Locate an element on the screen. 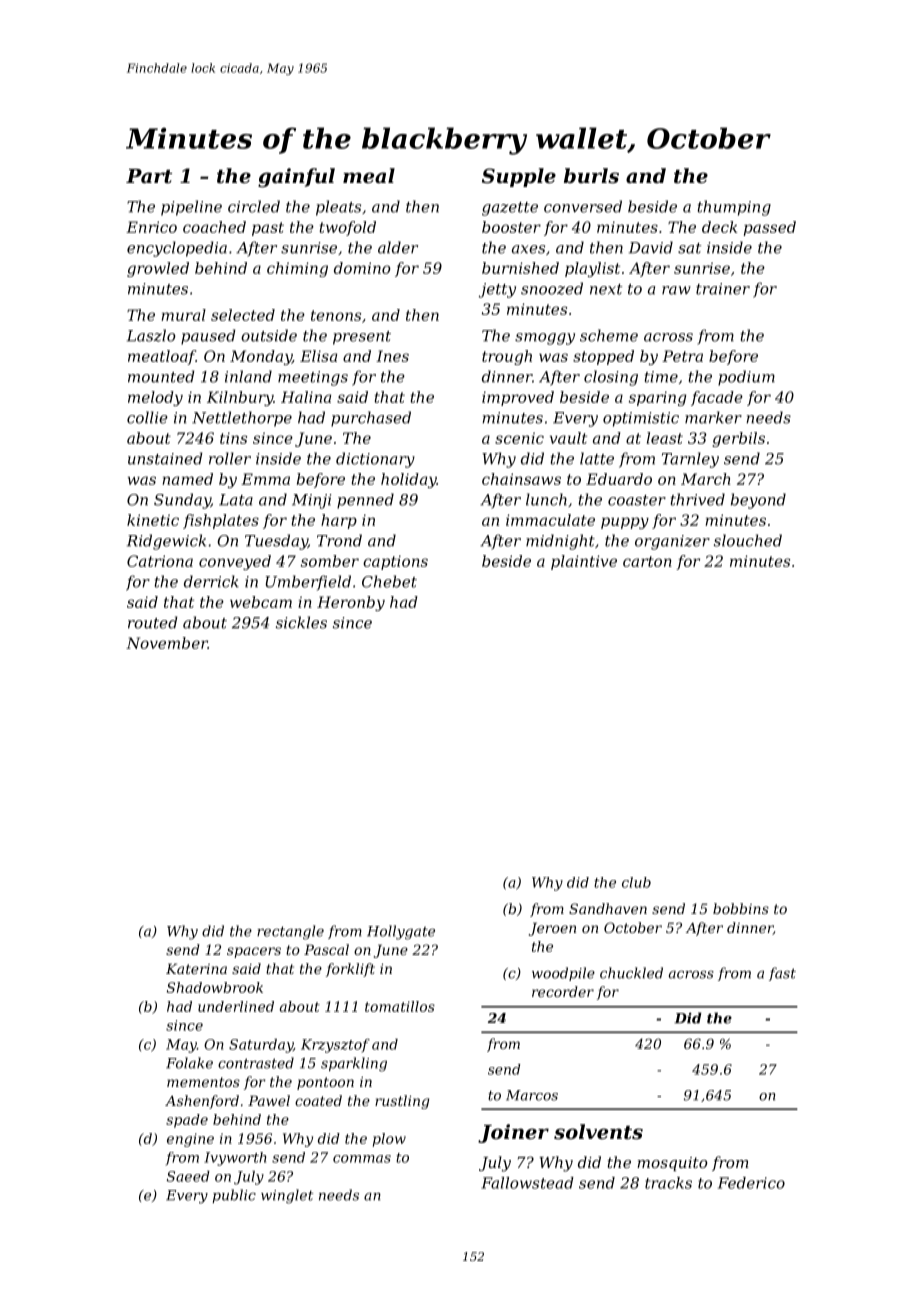 This screenshot has height=1314, width=924. November is located at coordinates (167, 643).
